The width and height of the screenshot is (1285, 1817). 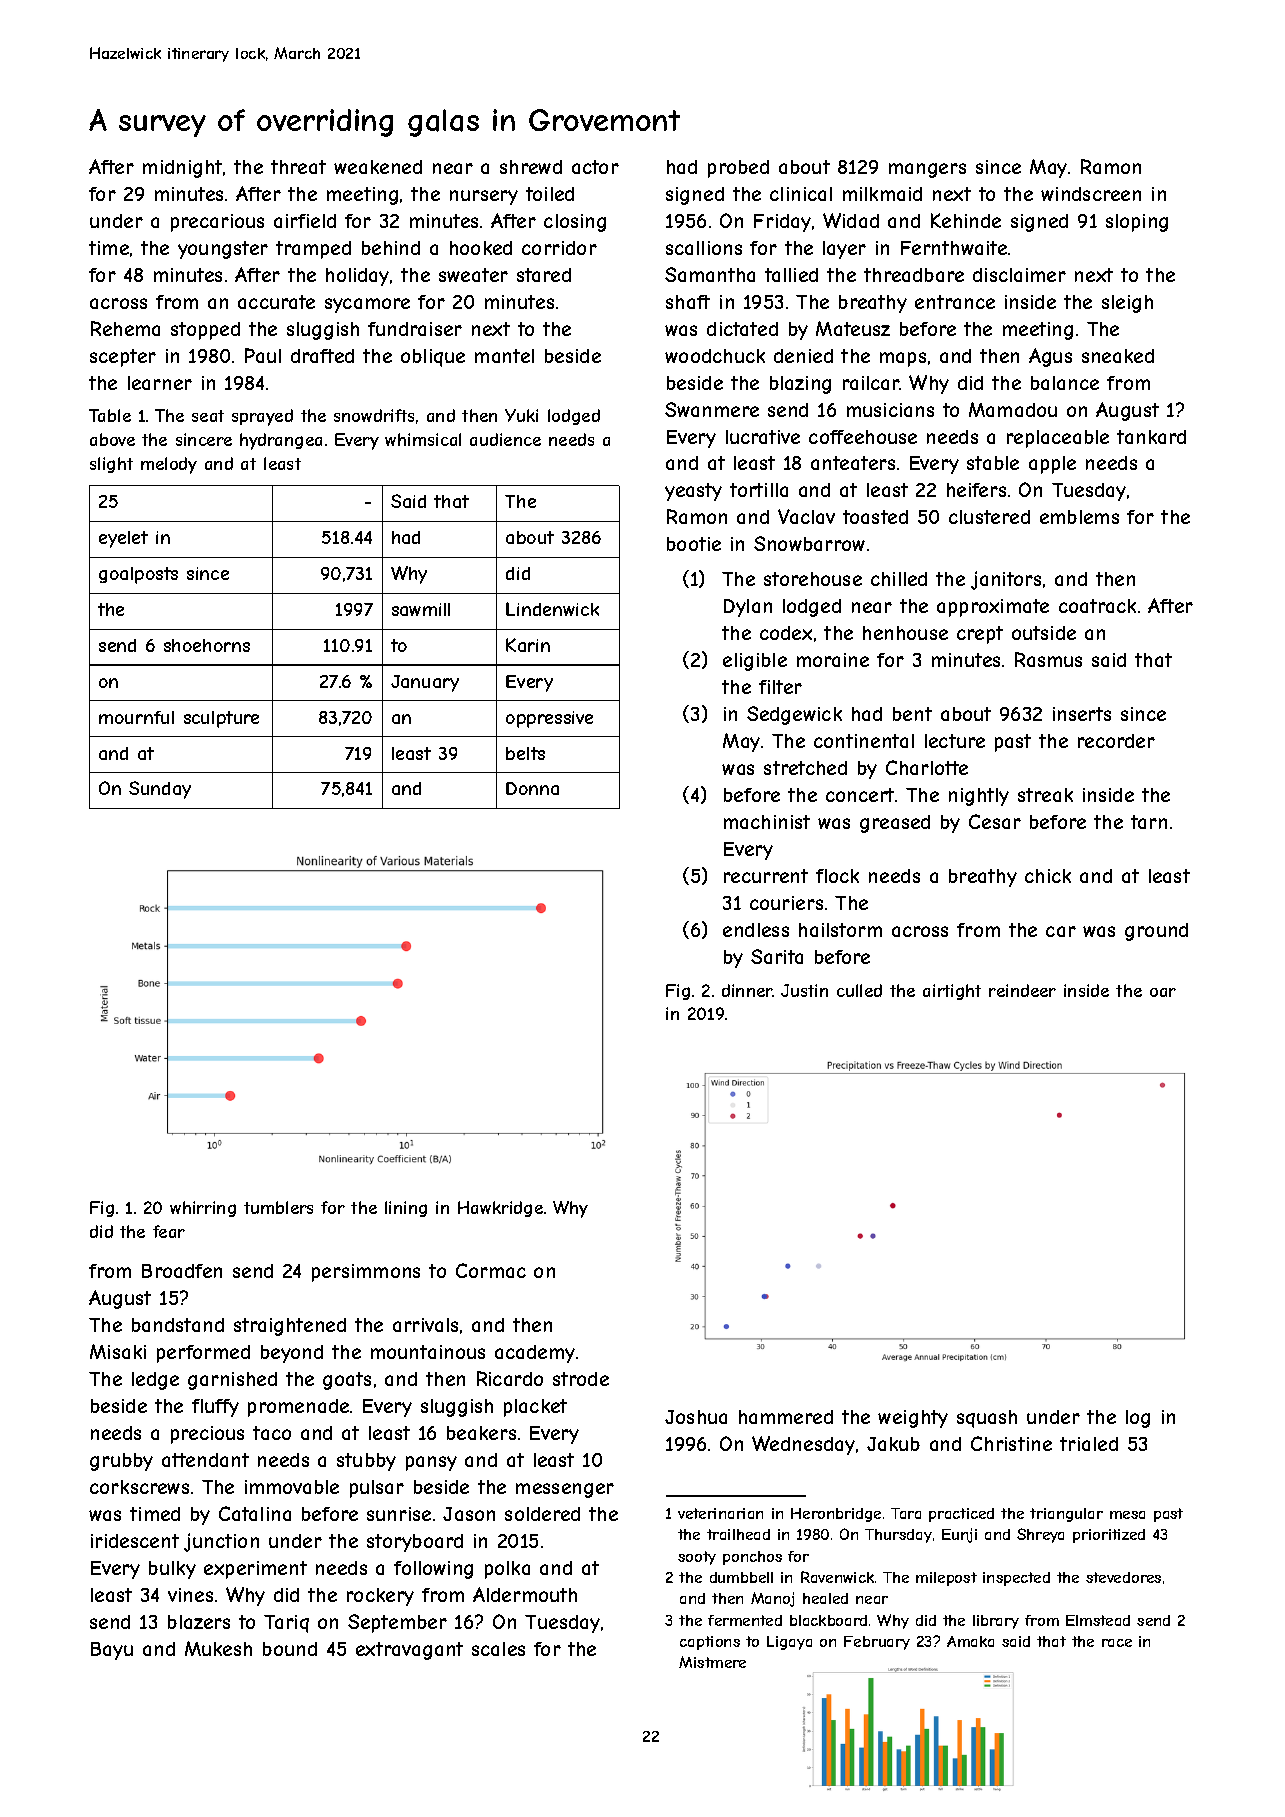 What do you see at coordinates (738, 169) in the screenshot?
I see `probed` at bounding box center [738, 169].
